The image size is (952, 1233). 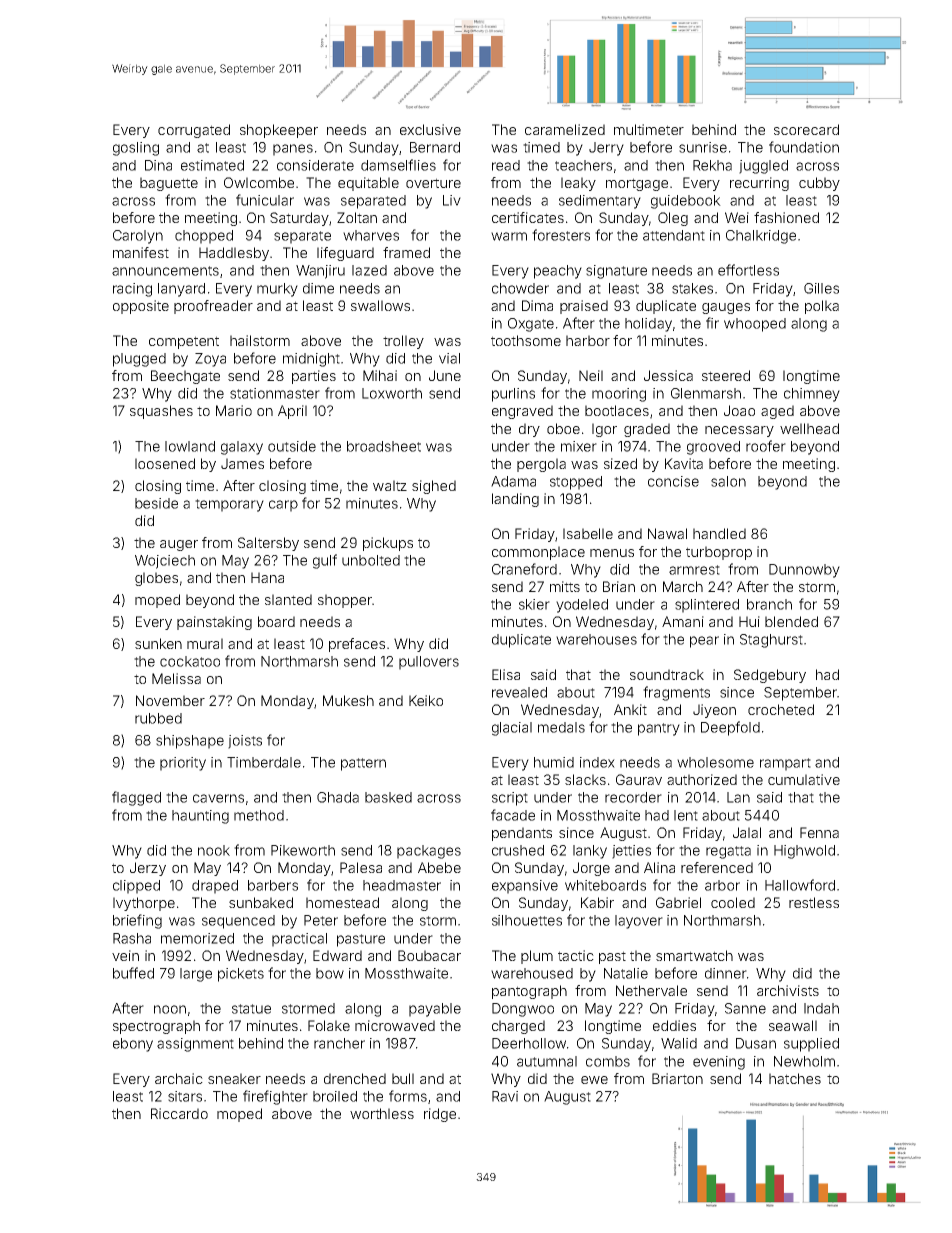 I want to click on pullovers, so click(x=429, y=663).
